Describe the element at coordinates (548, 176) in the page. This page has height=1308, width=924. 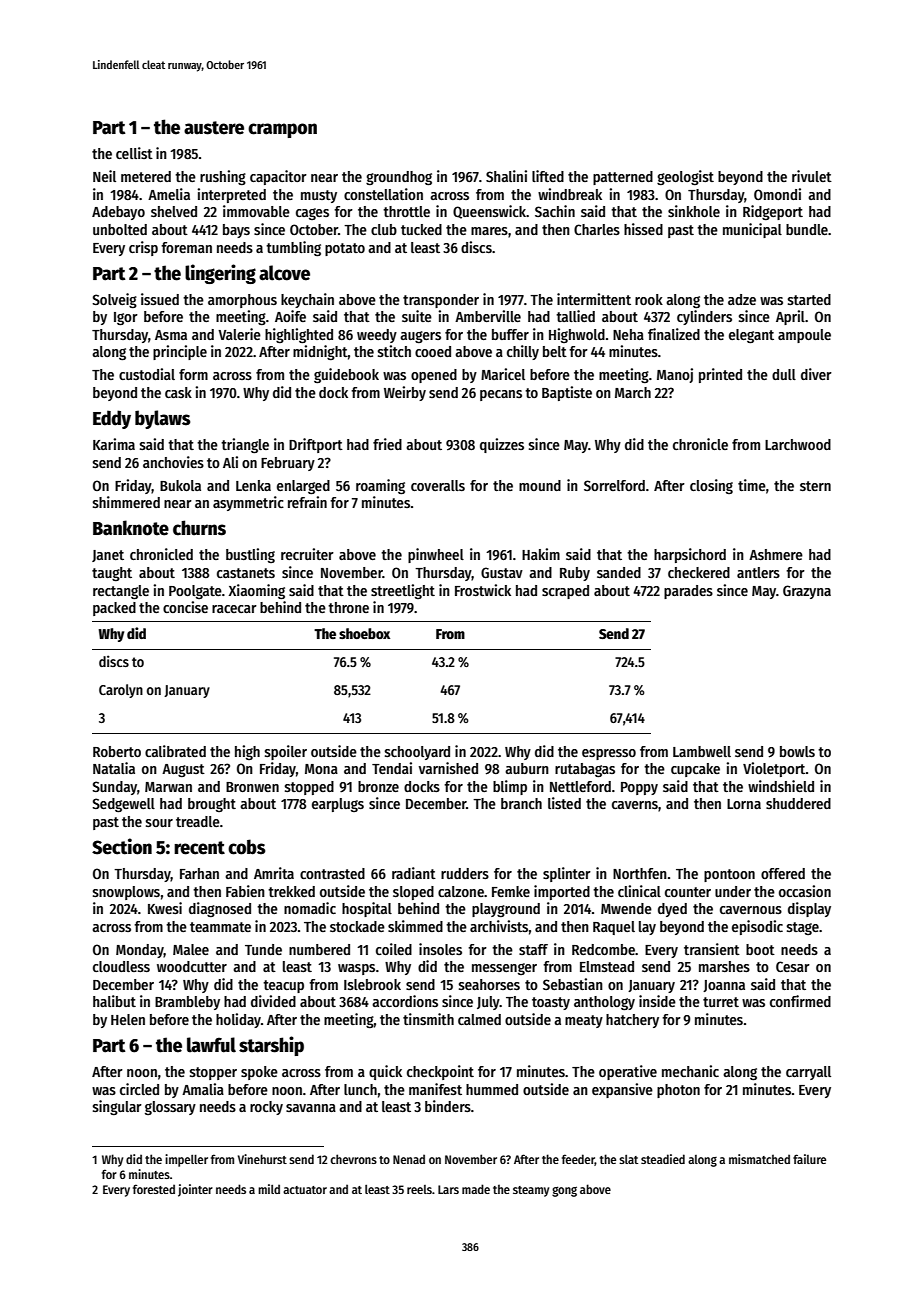
I see `lifted` at that location.
